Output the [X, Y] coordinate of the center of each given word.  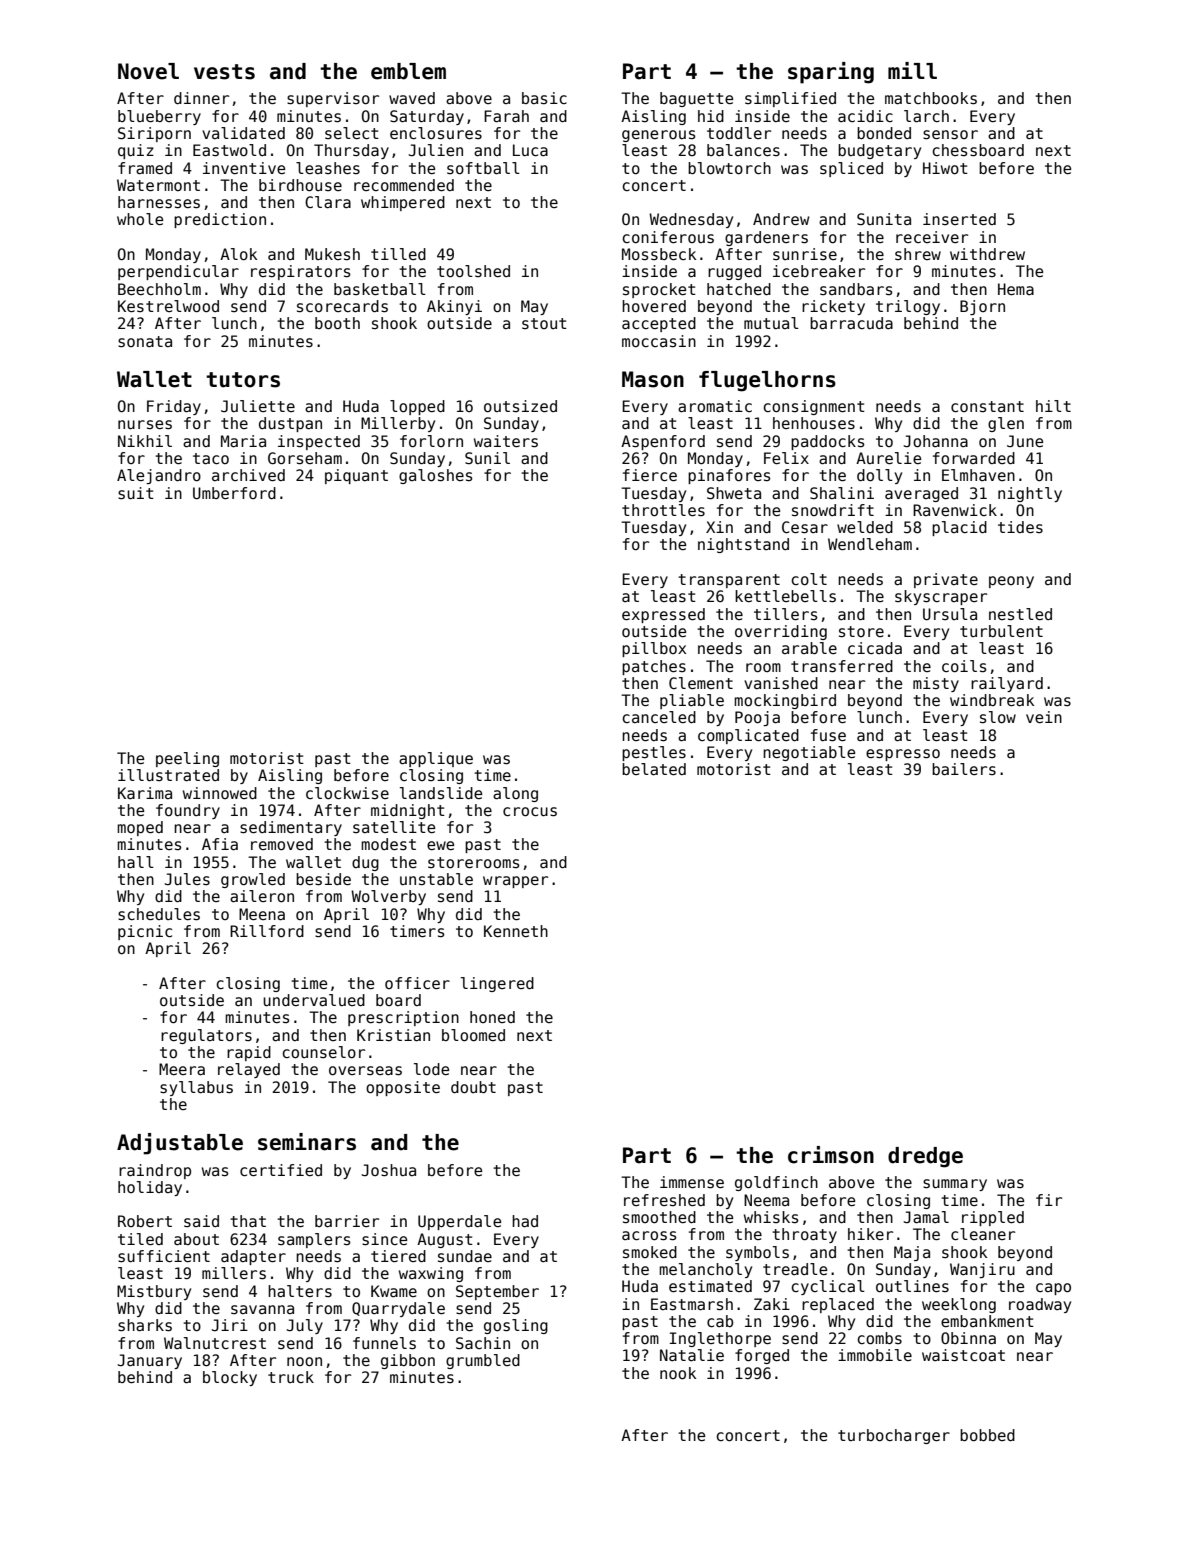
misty [936, 684]
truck [291, 1377]
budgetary [879, 151]
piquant [356, 476]
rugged [734, 272]
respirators [301, 272]
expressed [663, 615]
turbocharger [894, 1436]
